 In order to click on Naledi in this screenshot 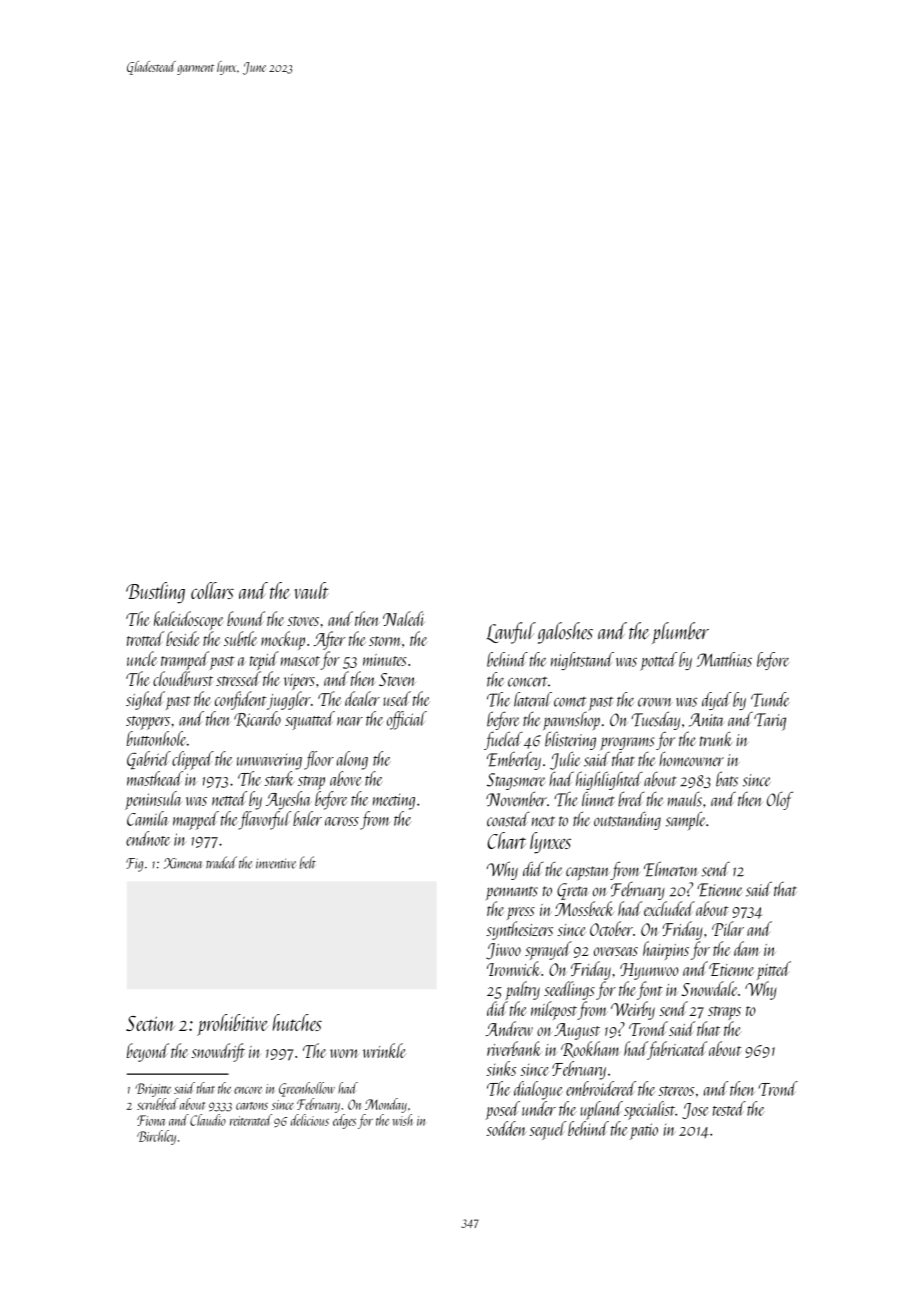, I will do `click(404, 618)`.
